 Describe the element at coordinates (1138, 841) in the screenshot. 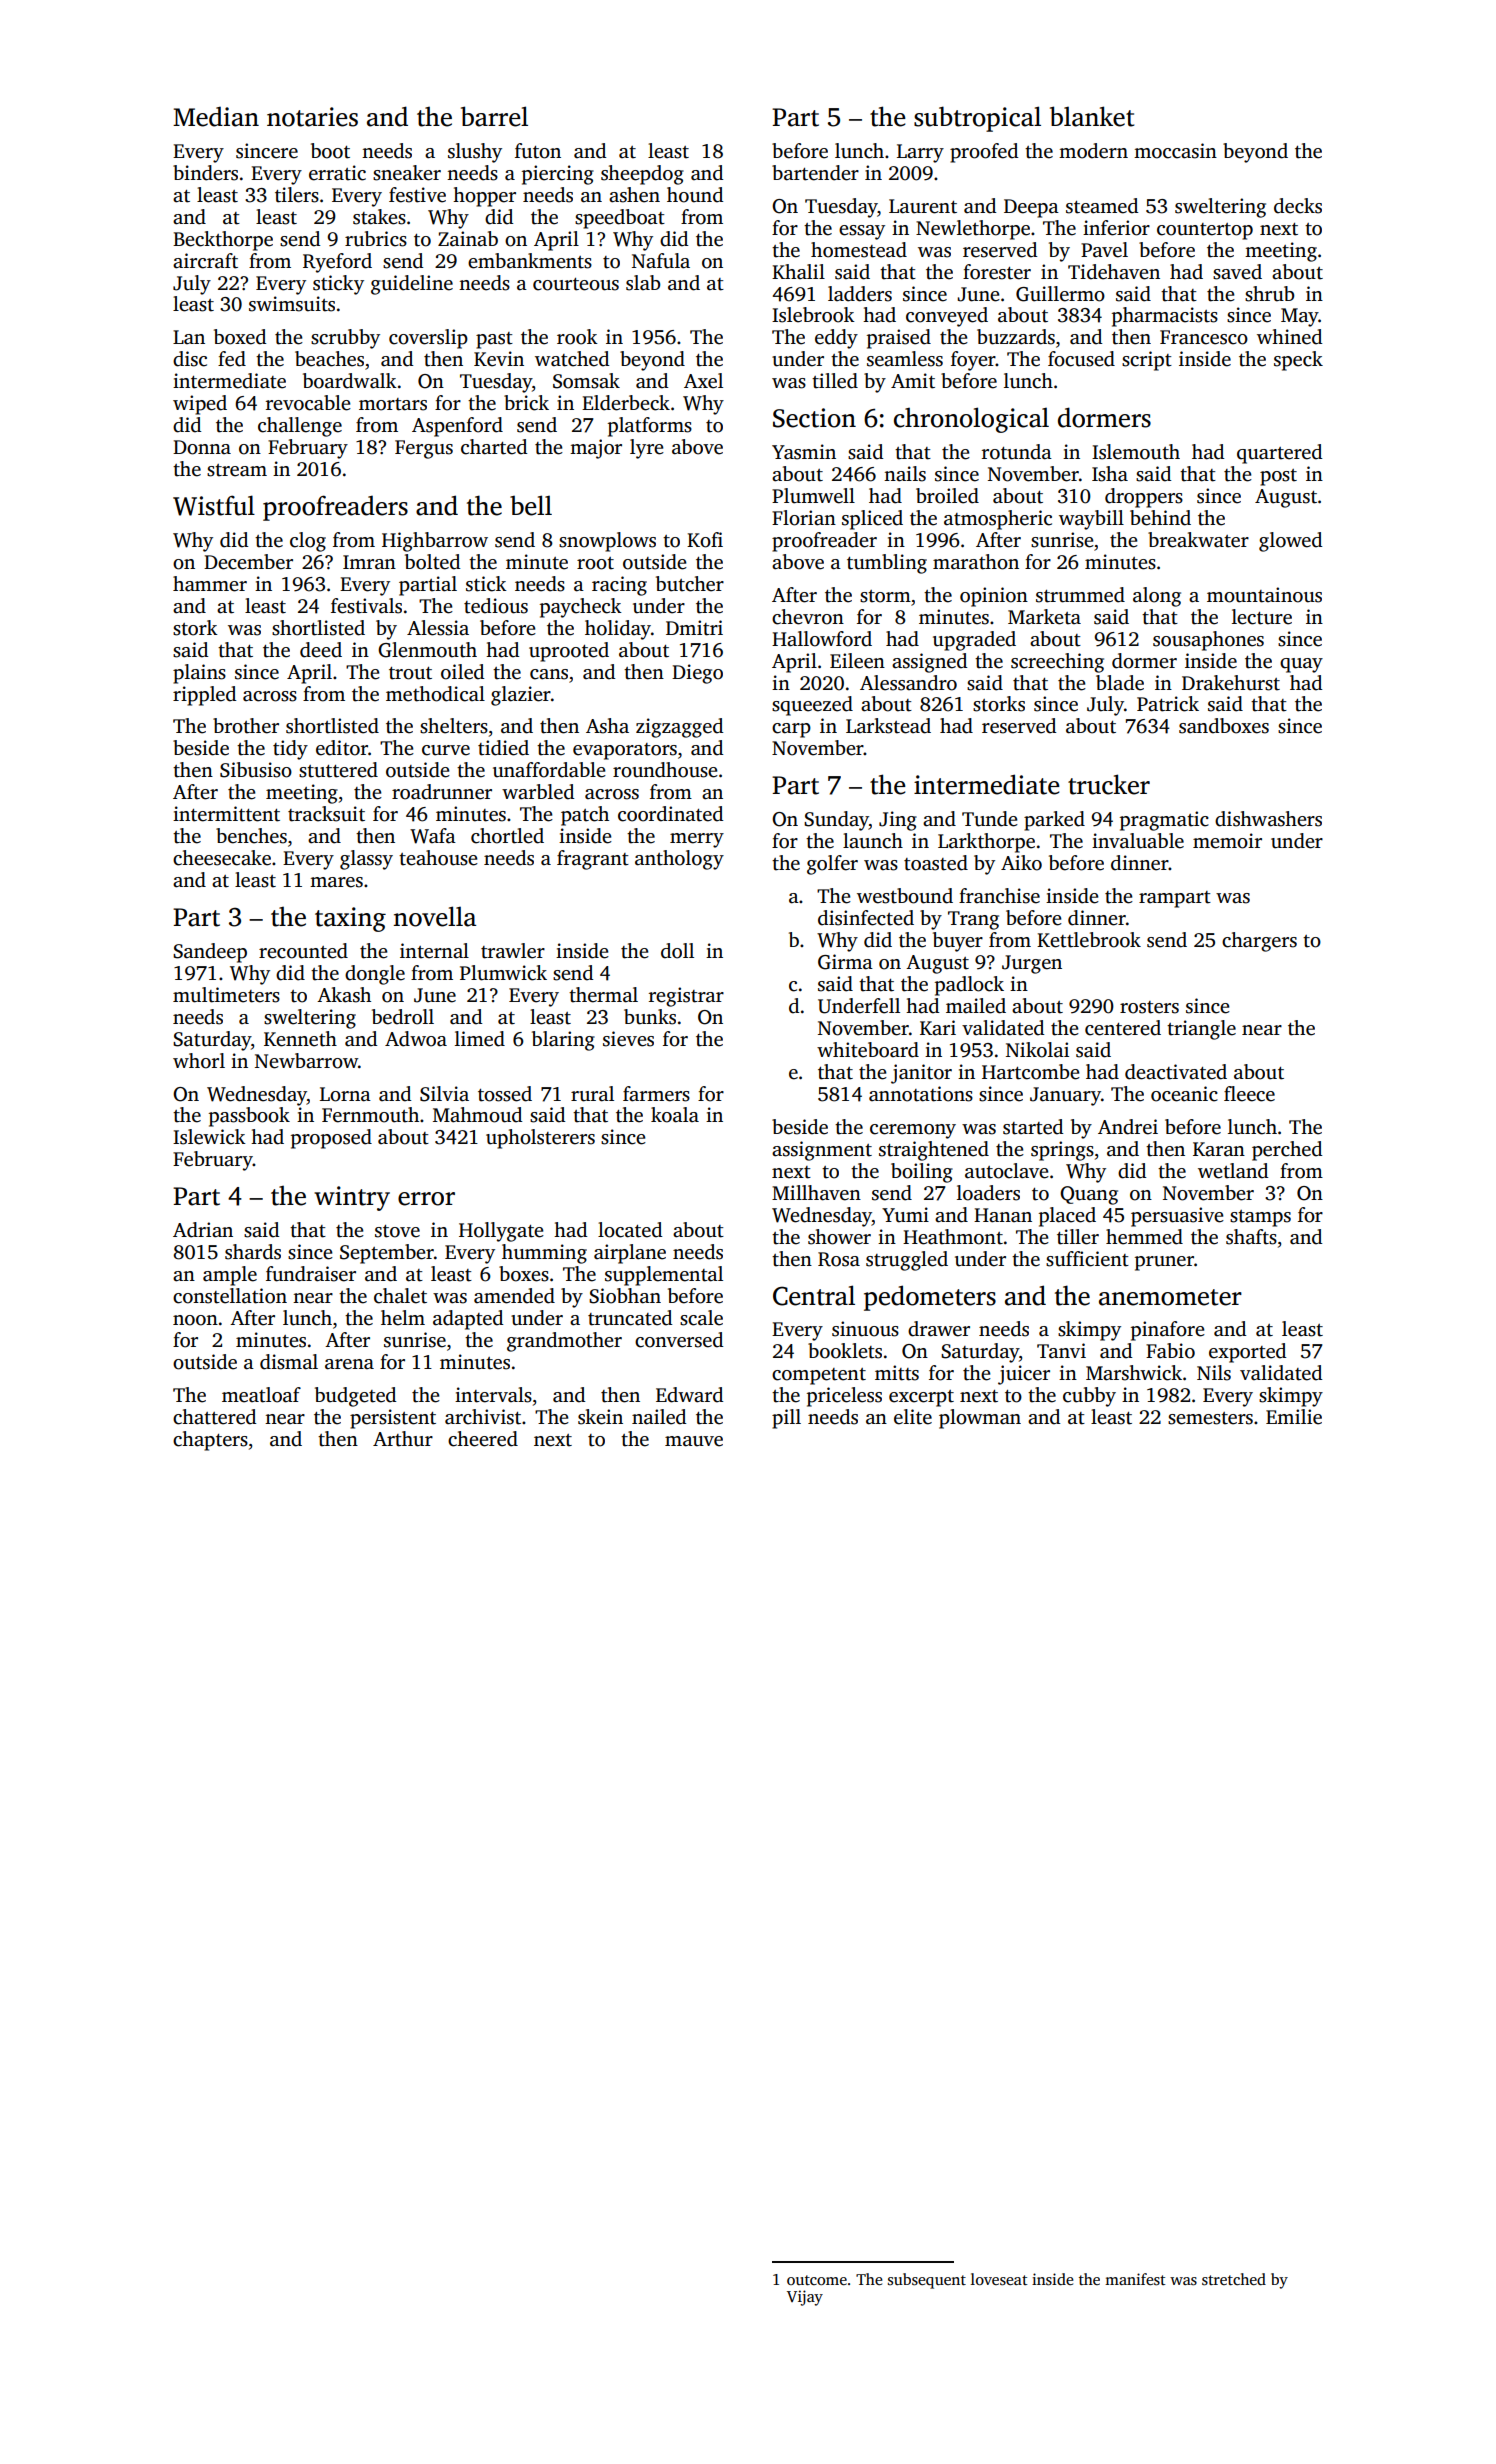

I see `invaluable` at that location.
